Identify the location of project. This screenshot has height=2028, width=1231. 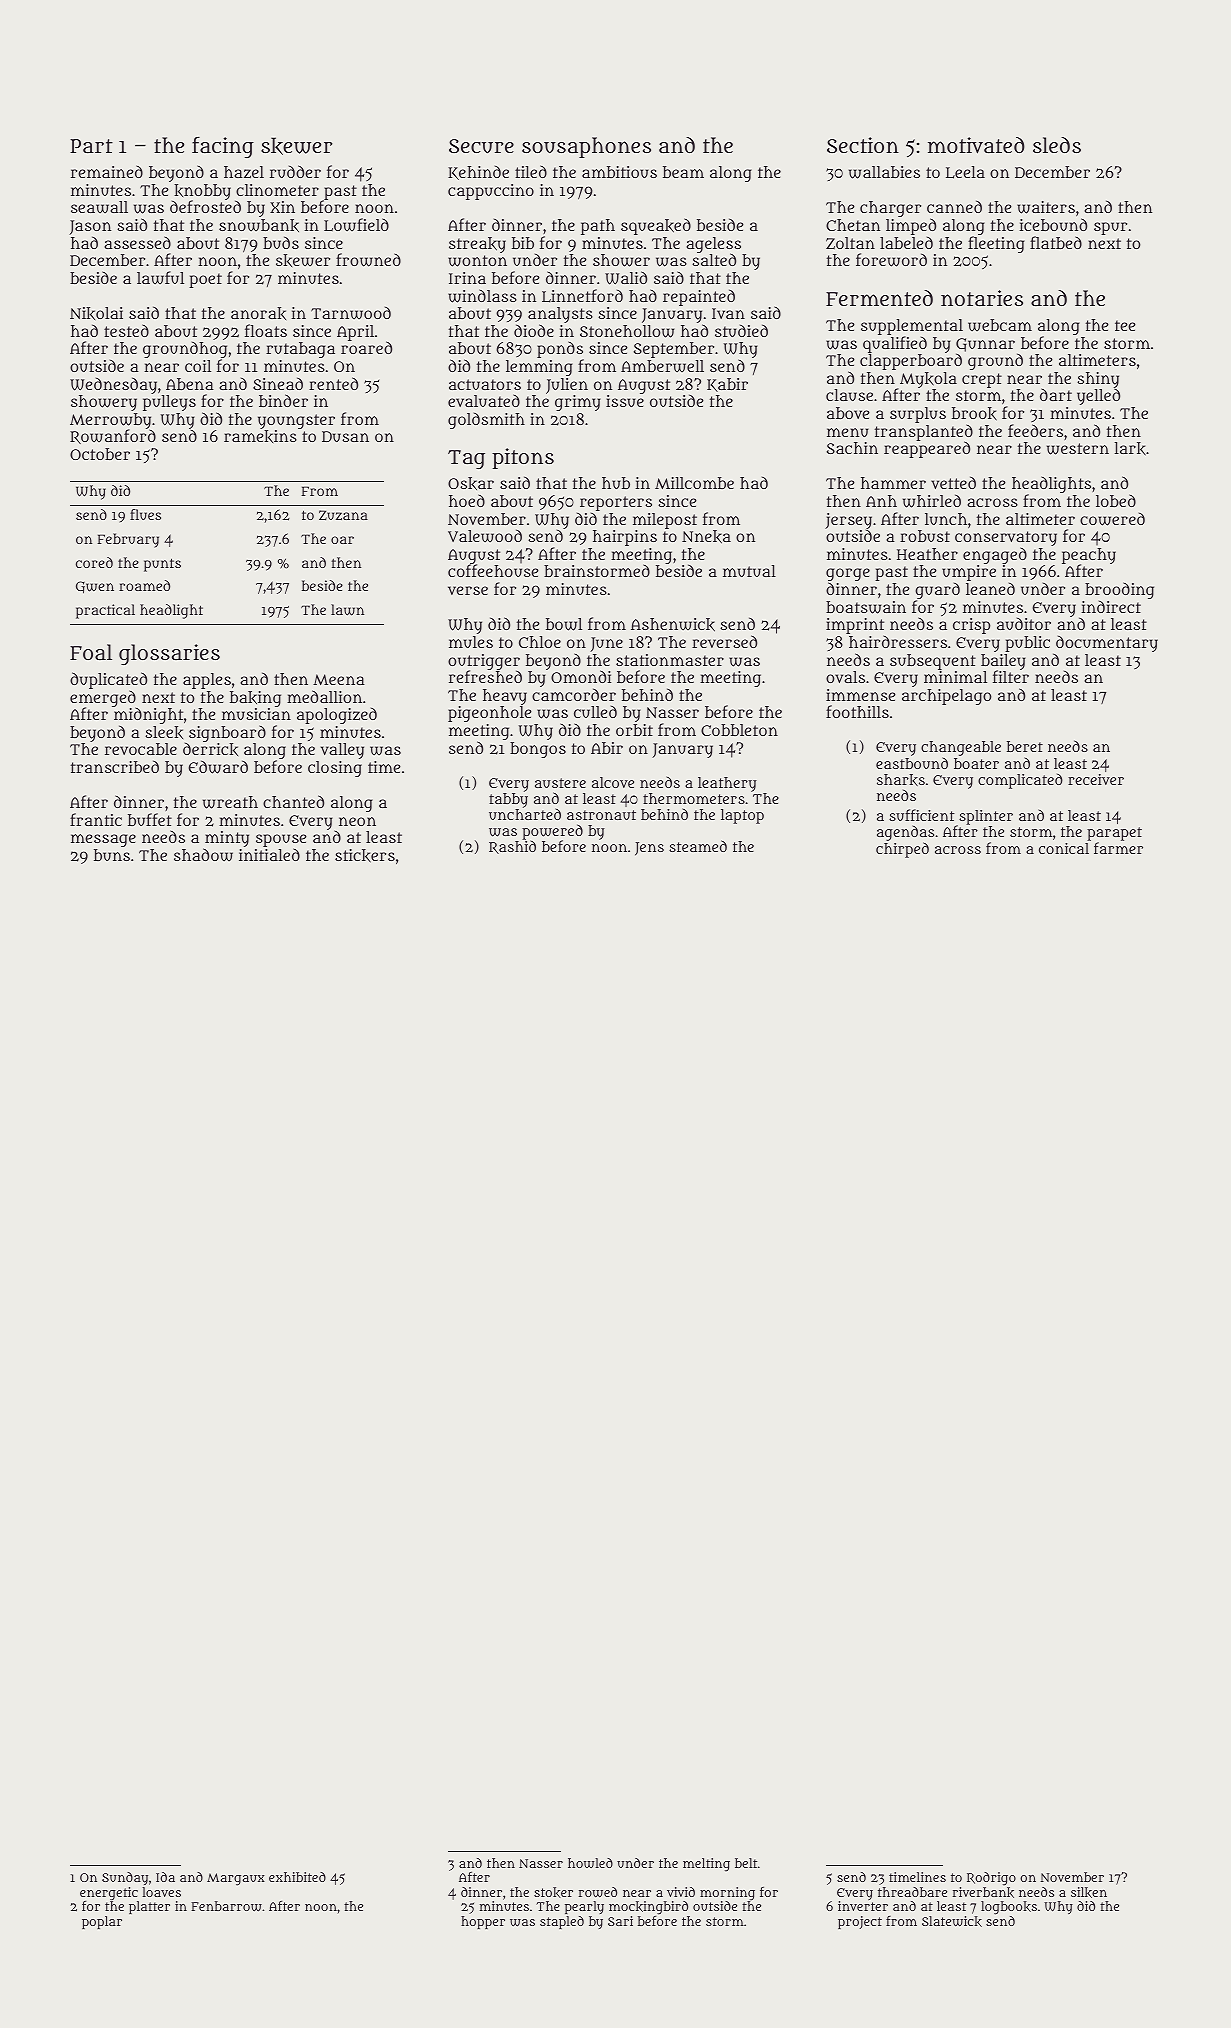
(860, 1922).
